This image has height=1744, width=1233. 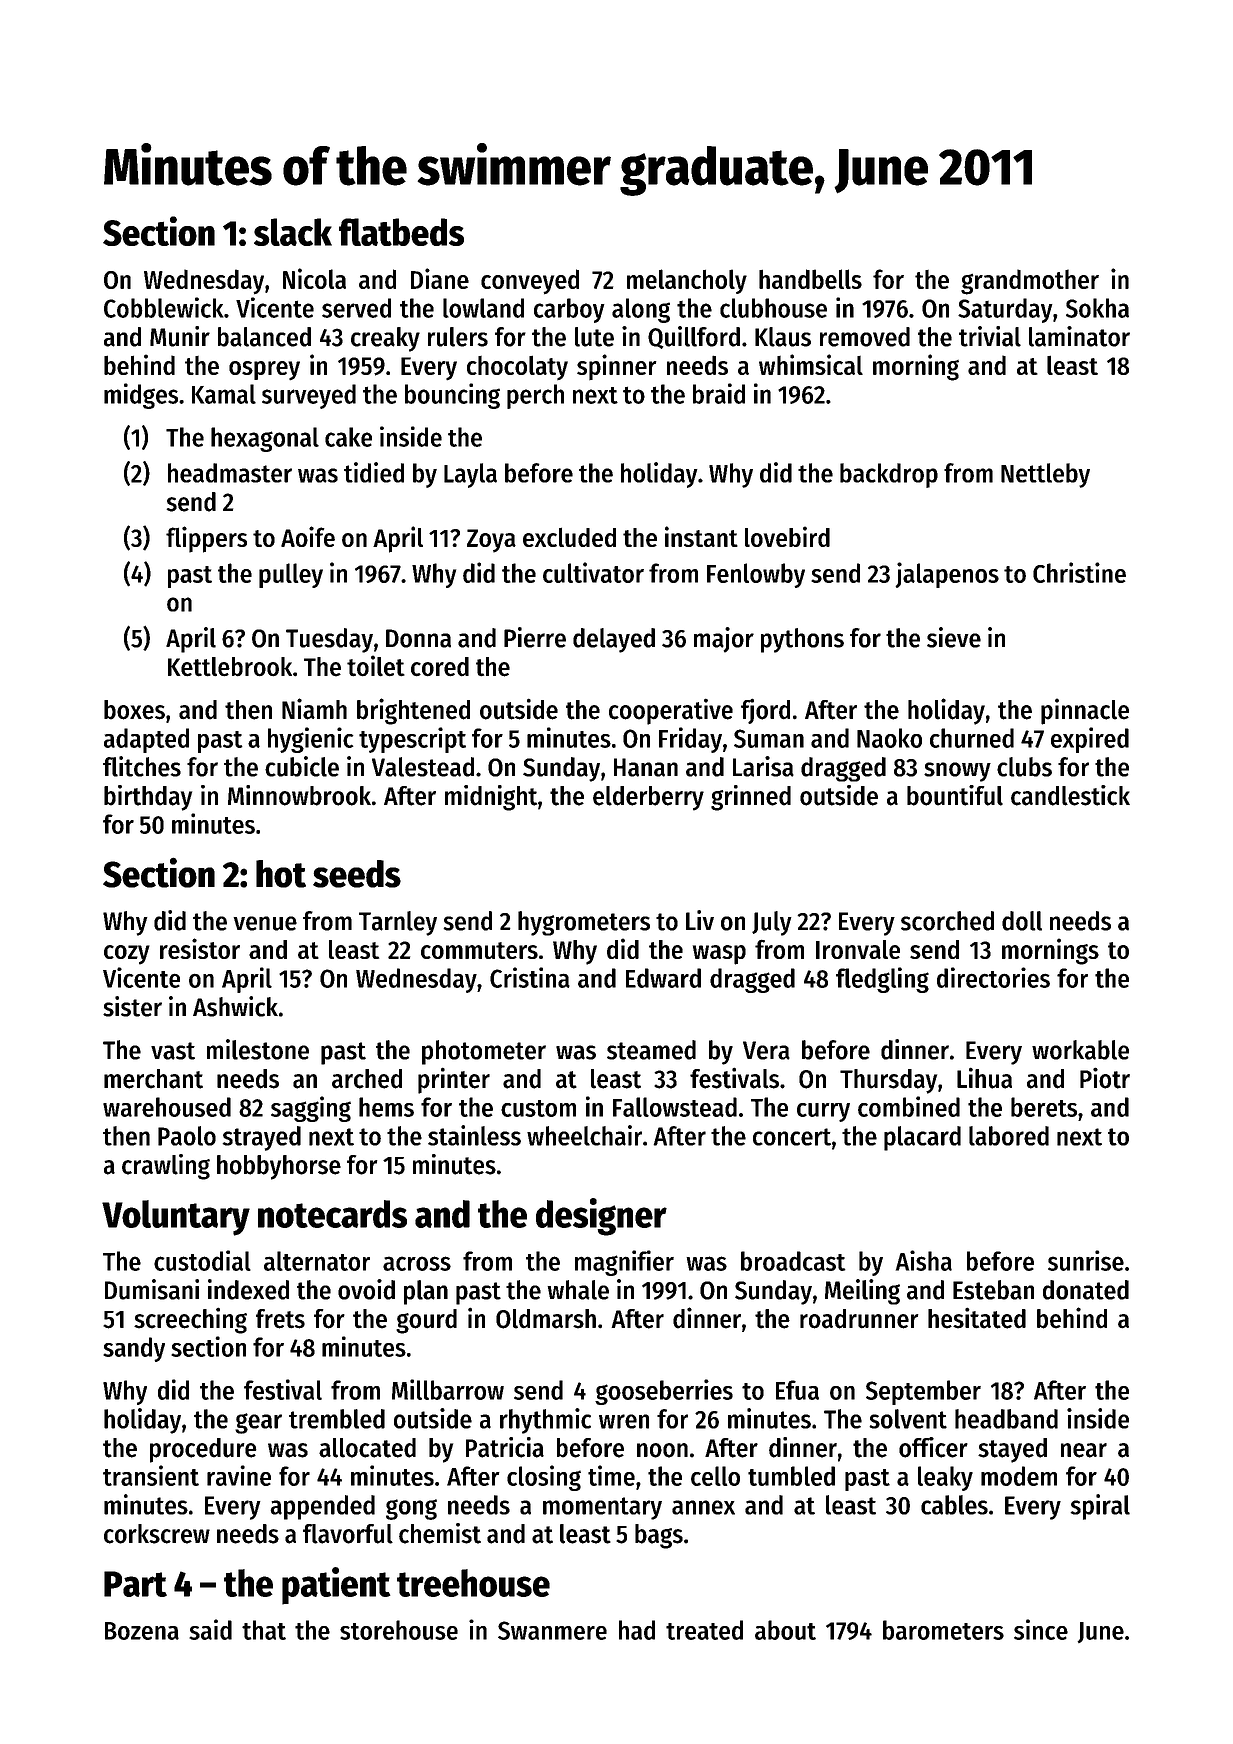 What do you see at coordinates (142, 1631) in the image?
I see `Bozena` at bounding box center [142, 1631].
